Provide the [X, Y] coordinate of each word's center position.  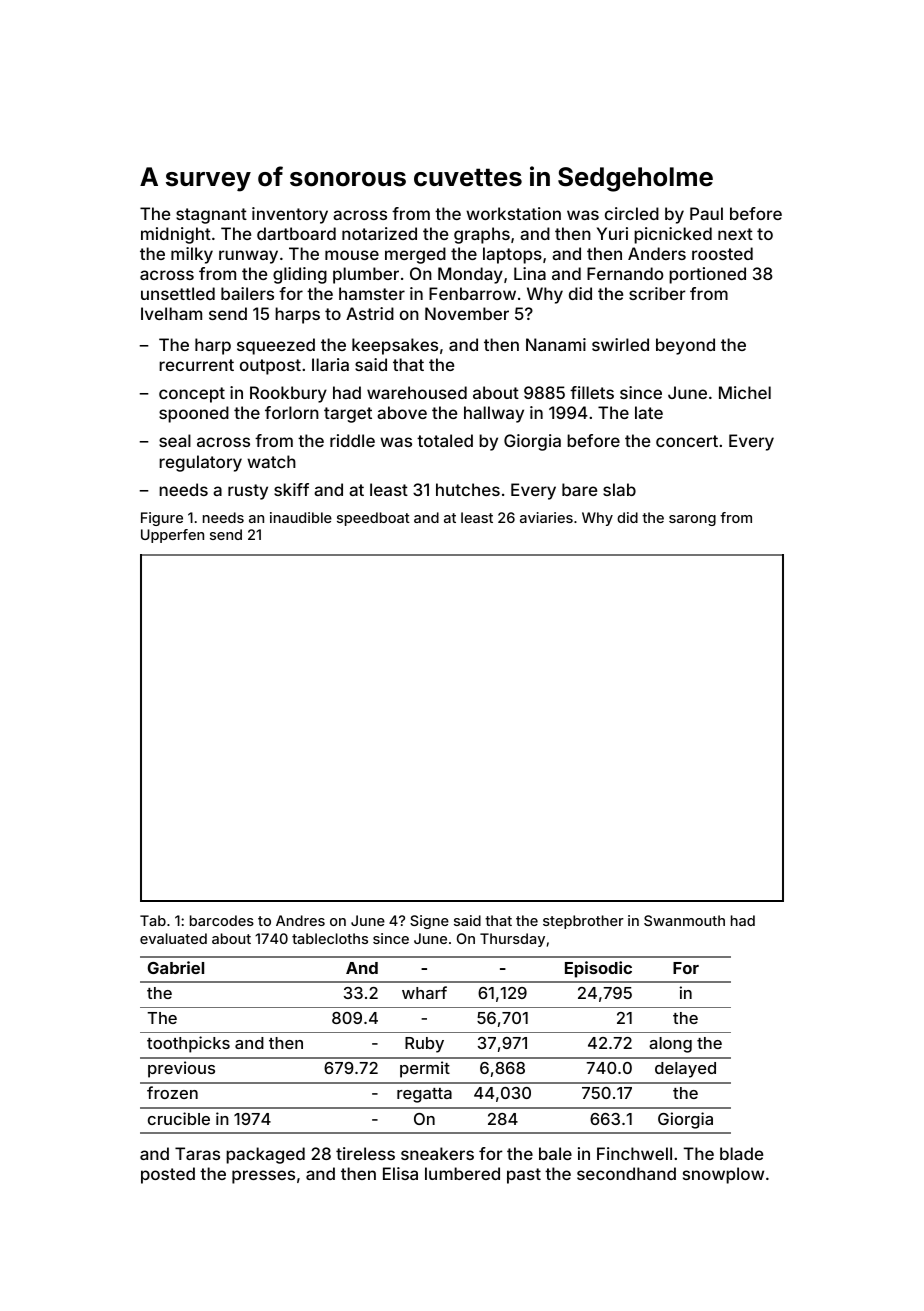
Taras [197, 1153]
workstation [513, 213]
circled [632, 213]
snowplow [723, 1175]
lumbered [462, 1173]
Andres [300, 920]
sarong [692, 520]
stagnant [211, 216]
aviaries [546, 517]
